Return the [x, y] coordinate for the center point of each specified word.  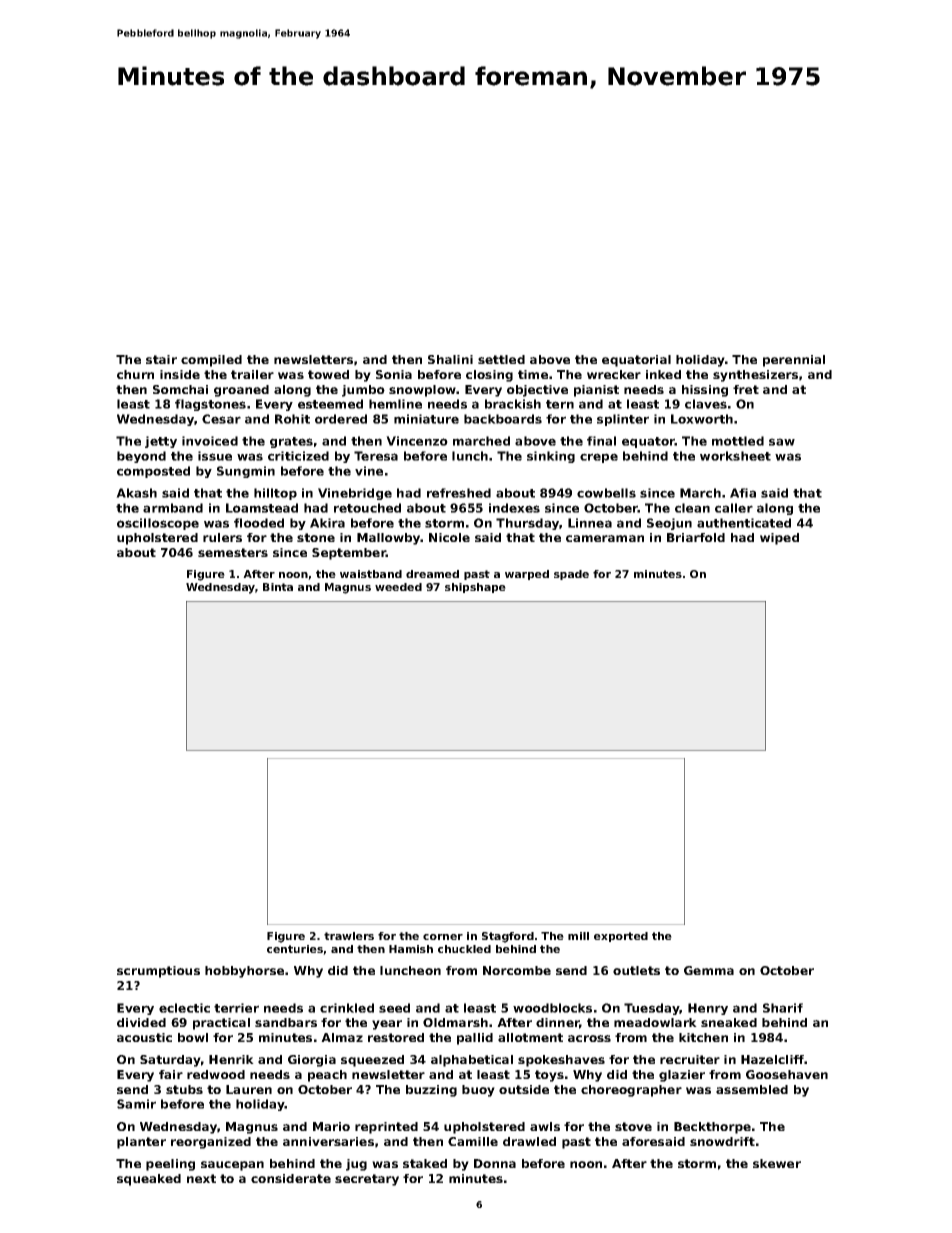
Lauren [249, 1089]
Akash [136, 493]
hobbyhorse [244, 972]
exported [621, 937]
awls [545, 1126]
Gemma [709, 970]
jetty [161, 442]
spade [571, 575]
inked [663, 374]
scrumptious [158, 972]
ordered [341, 419]
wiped [779, 539]
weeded [398, 587]
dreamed [432, 574]
